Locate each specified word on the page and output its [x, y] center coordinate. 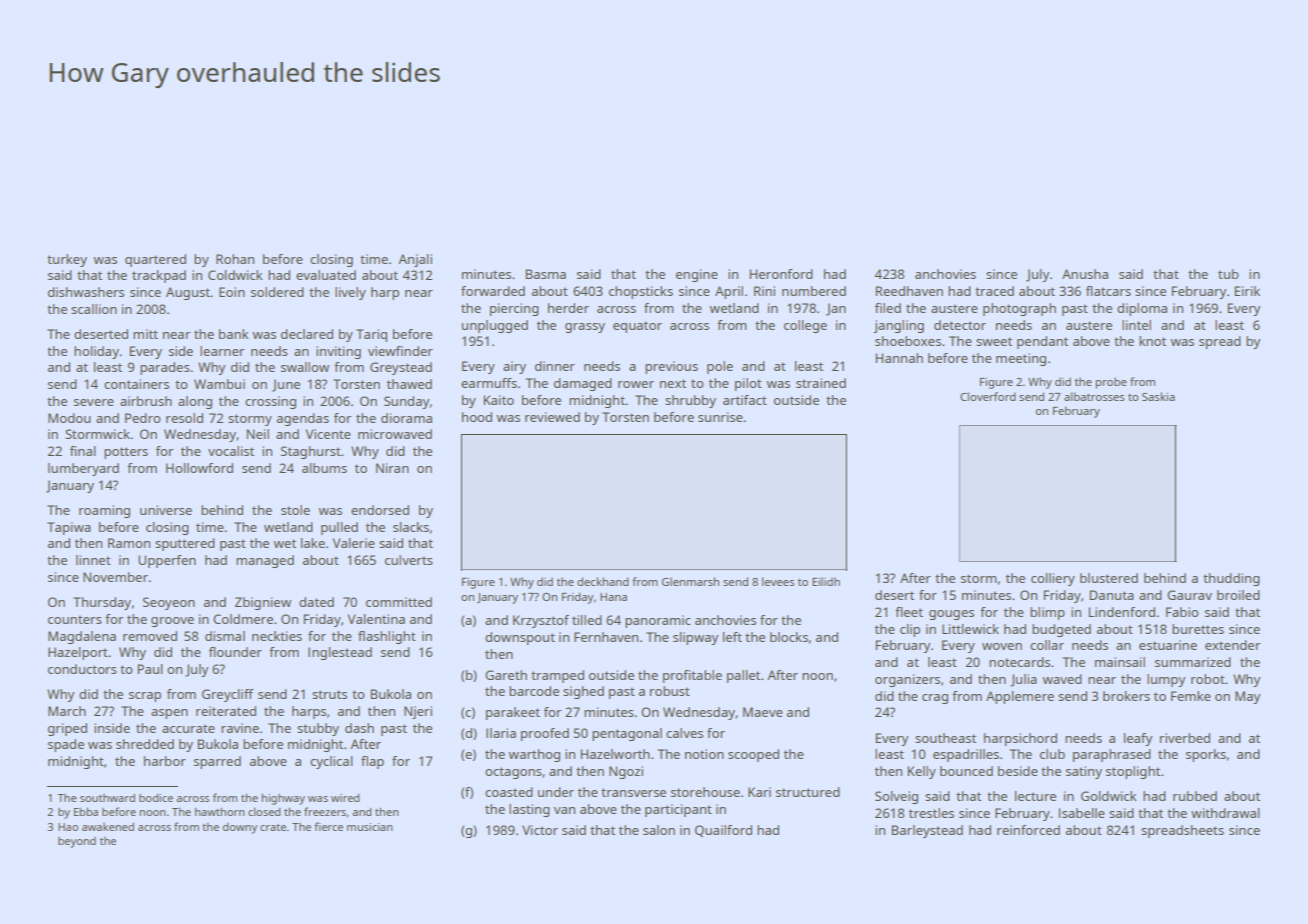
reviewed [552, 417]
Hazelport [78, 653]
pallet [743, 676]
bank [234, 334]
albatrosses [1094, 396]
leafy [1138, 739]
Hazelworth [615, 754]
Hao [68, 827]
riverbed [1185, 738]
